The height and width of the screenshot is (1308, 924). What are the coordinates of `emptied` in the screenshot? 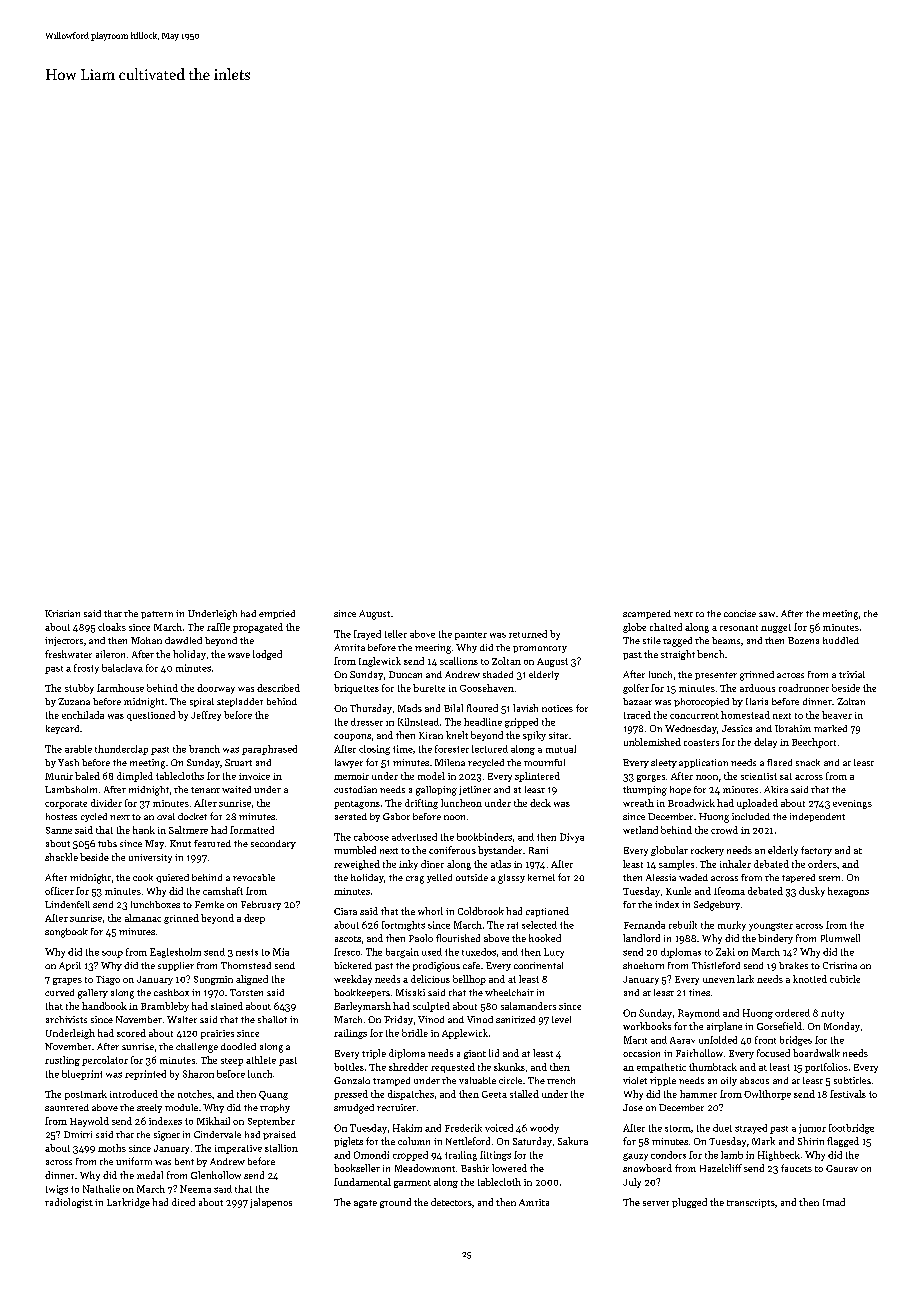 It's located at (277, 614).
